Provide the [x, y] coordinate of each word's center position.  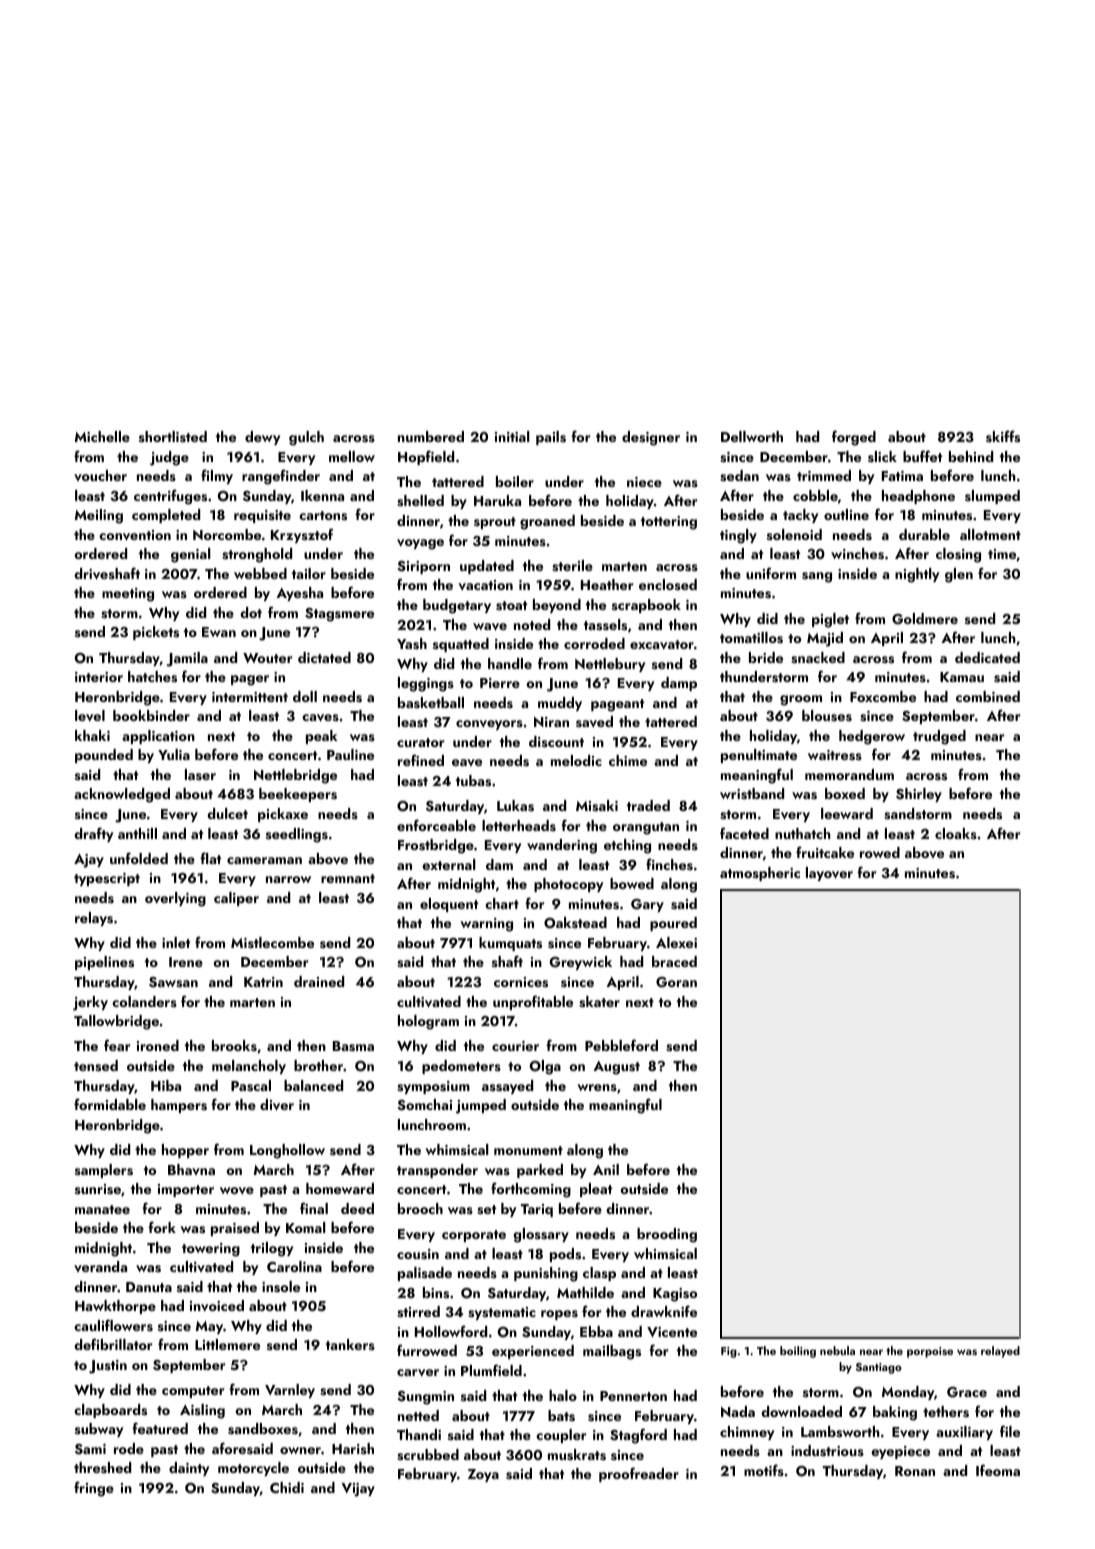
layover [829, 874]
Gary [647, 905]
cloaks [956, 833]
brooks [234, 1045]
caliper [236, 899]
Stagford [638, 1436]
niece [644, 482]
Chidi [287, 1487]
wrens [597, 1087]
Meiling [99, 516]
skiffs [1003, 436]
